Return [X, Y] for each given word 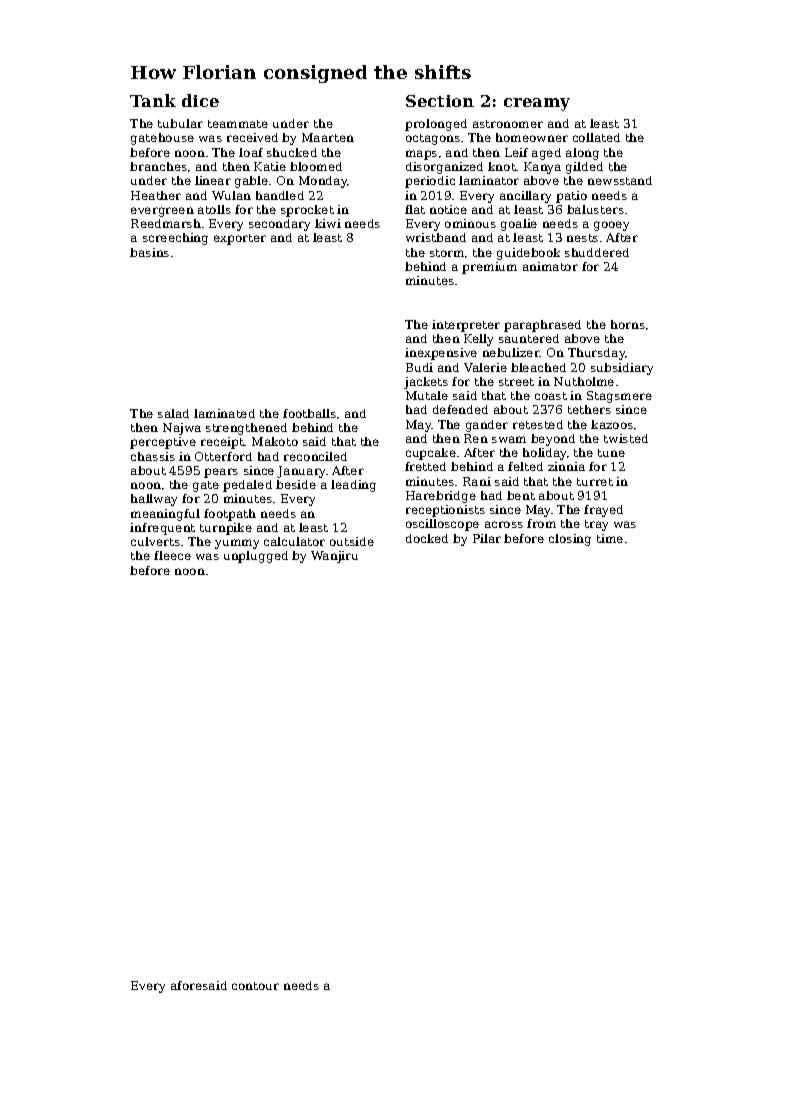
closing [570, 540]
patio [571, 197]
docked [427, 538]
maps [421, 155]
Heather [156, 195]
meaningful [165, 515]
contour [255, 986]
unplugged [256, 557]
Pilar [487, 538]
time [610, 538]
